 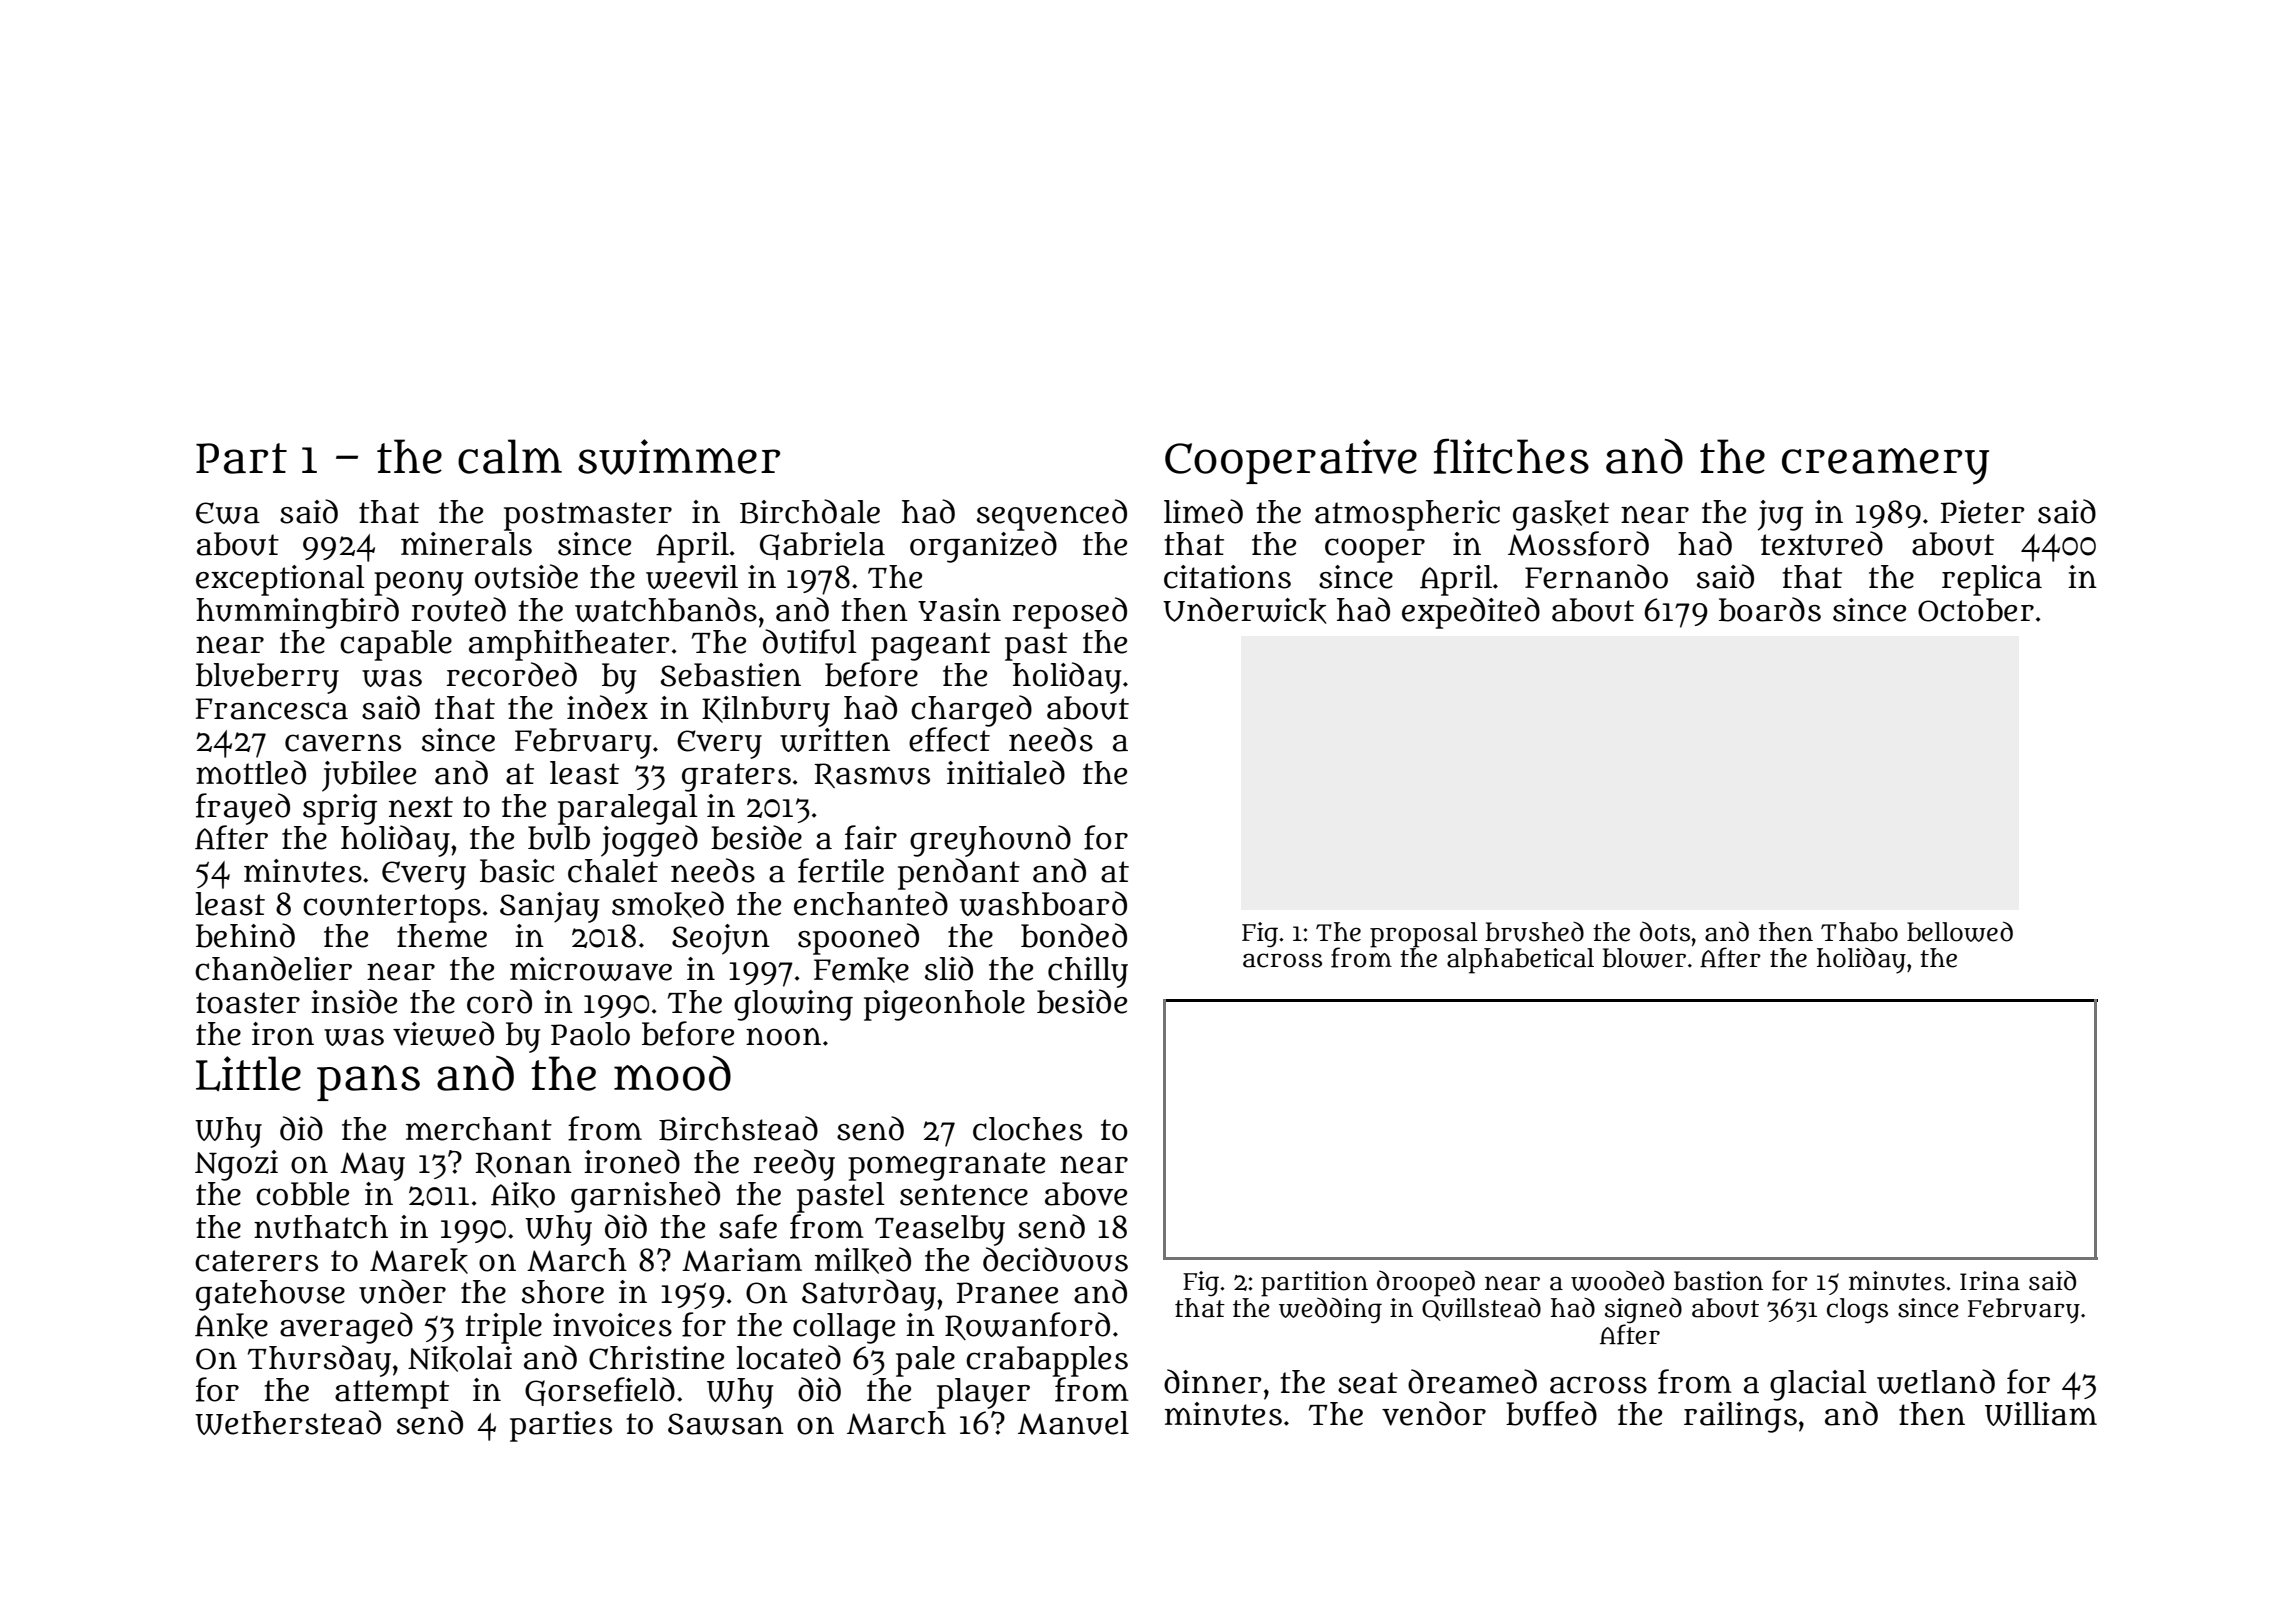 What do you see at coordinates (679, 457) in the screenshot?
I see `swimmer` at bounding box center [679, 457].
